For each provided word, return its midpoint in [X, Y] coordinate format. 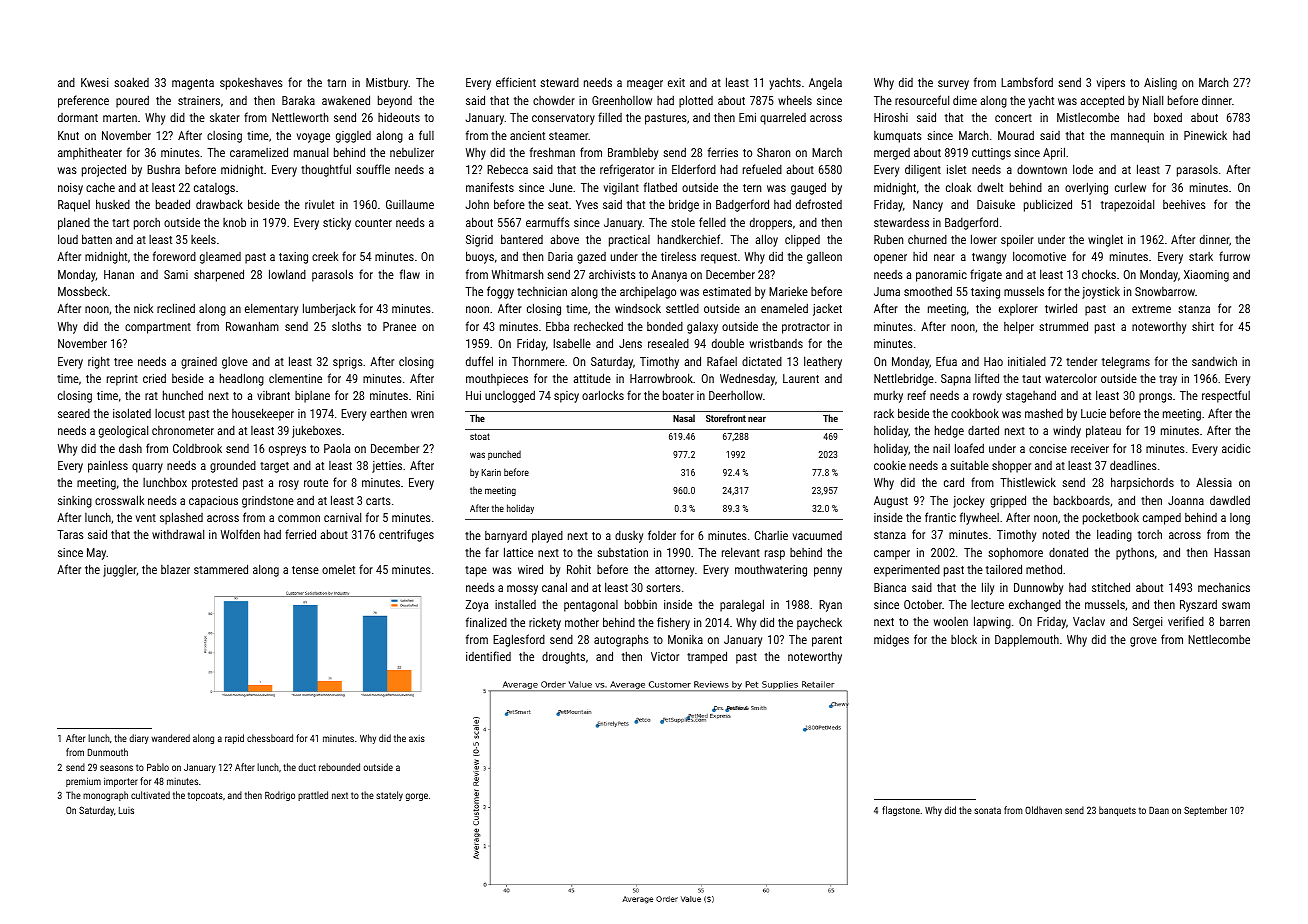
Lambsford [1027, 82]
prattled [313, 796]
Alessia [1214, 482]
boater [678, 395]
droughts [563, 657]
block [964, 639]
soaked [131, 82]
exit [676, 82]
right [99, 362]
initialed [1027, 361]
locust [170, 413]
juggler [120, 571]
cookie [890, 465]
